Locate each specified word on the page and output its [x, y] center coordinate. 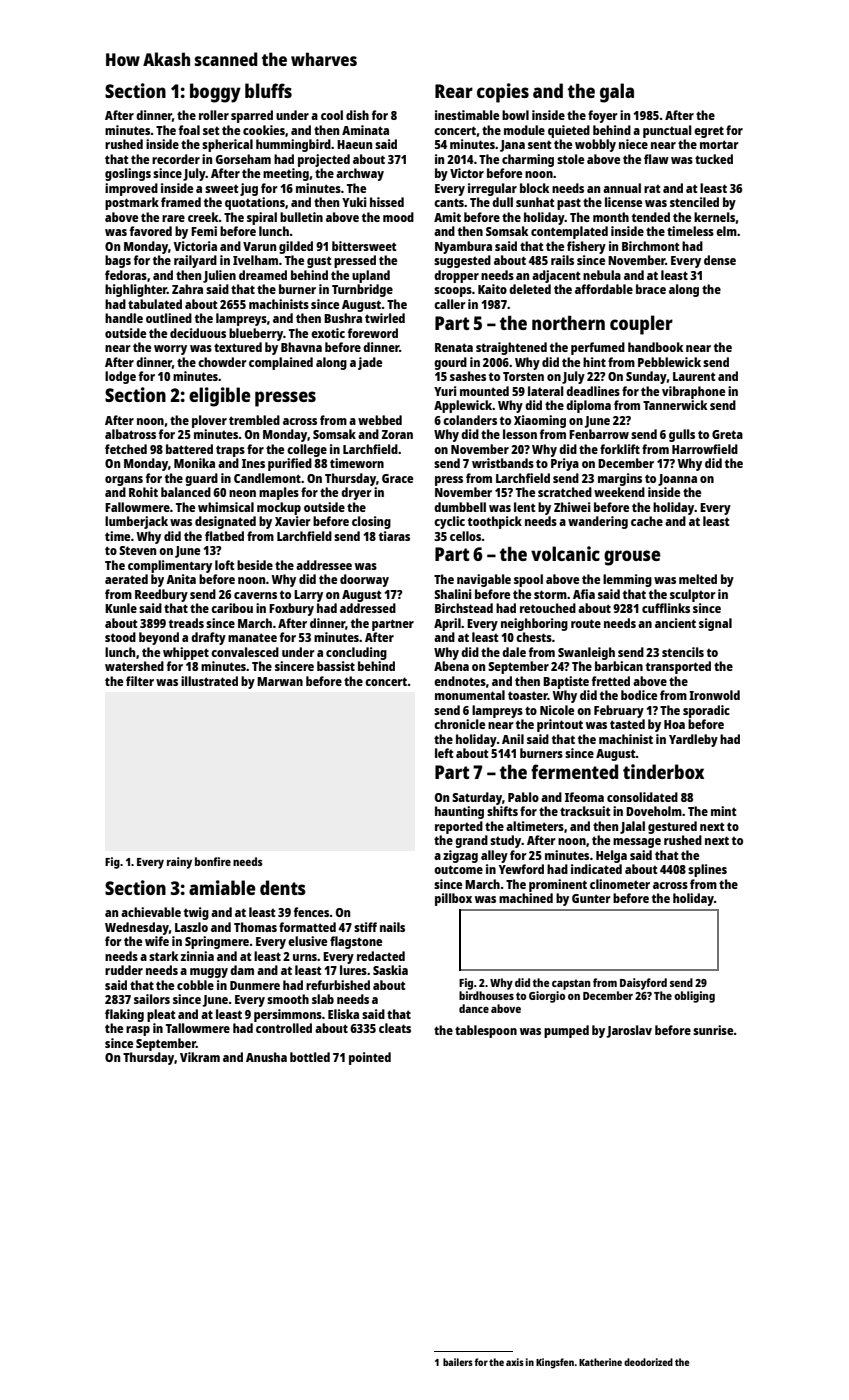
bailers [458, 1362]
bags [118, 261]
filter [140, 681]
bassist [336, 666]
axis [515, 1362]
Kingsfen [555, 1363]
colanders [470, 420]
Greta [727, 434]
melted [698, 579]
